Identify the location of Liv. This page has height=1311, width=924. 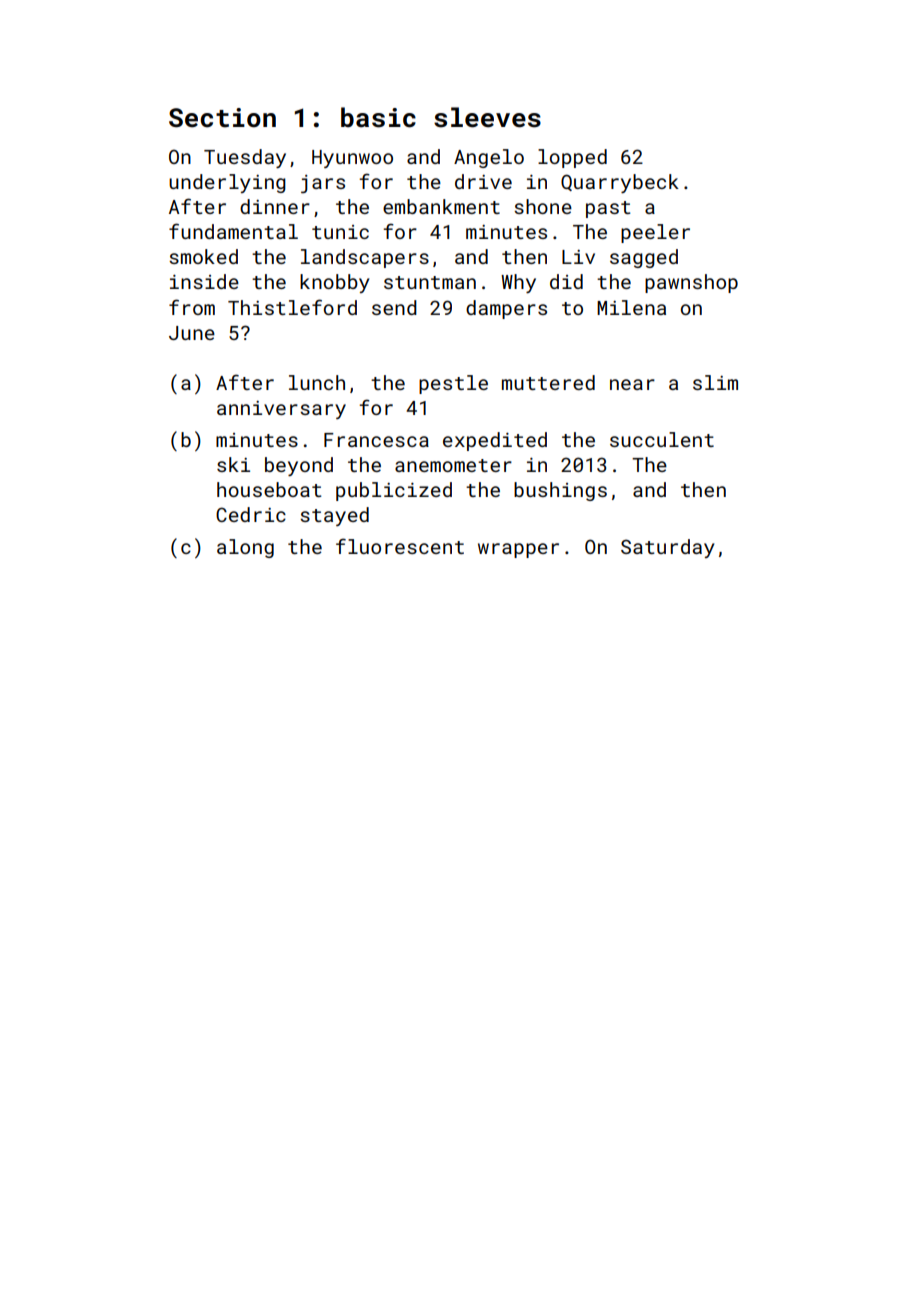
(578, 257).
